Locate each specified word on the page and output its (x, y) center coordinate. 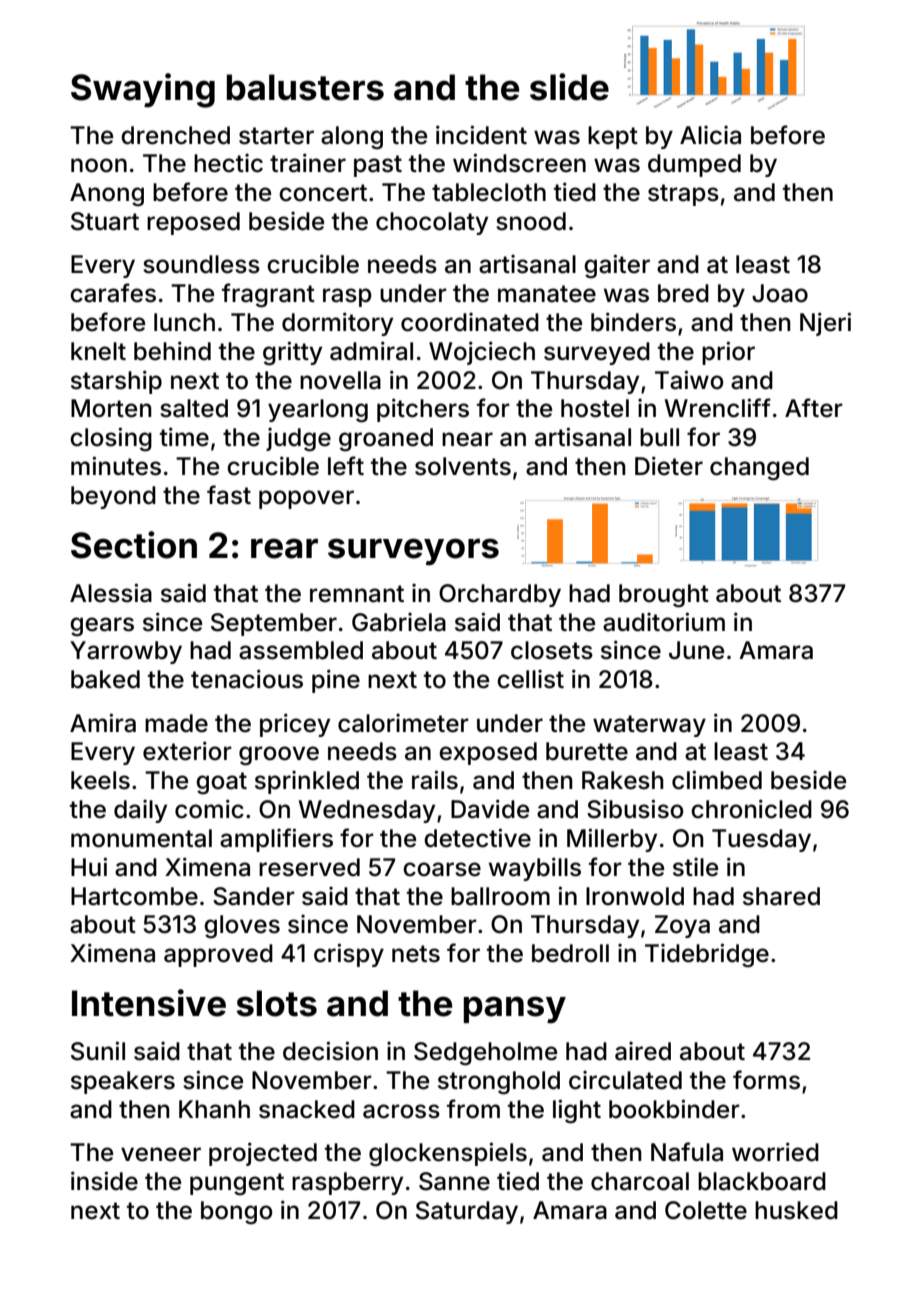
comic (209, 809)
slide (569, 87)
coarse (442, 869)
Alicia (710, 135)
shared (781, 896)
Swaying (143, 90)
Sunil (98, 1051)
